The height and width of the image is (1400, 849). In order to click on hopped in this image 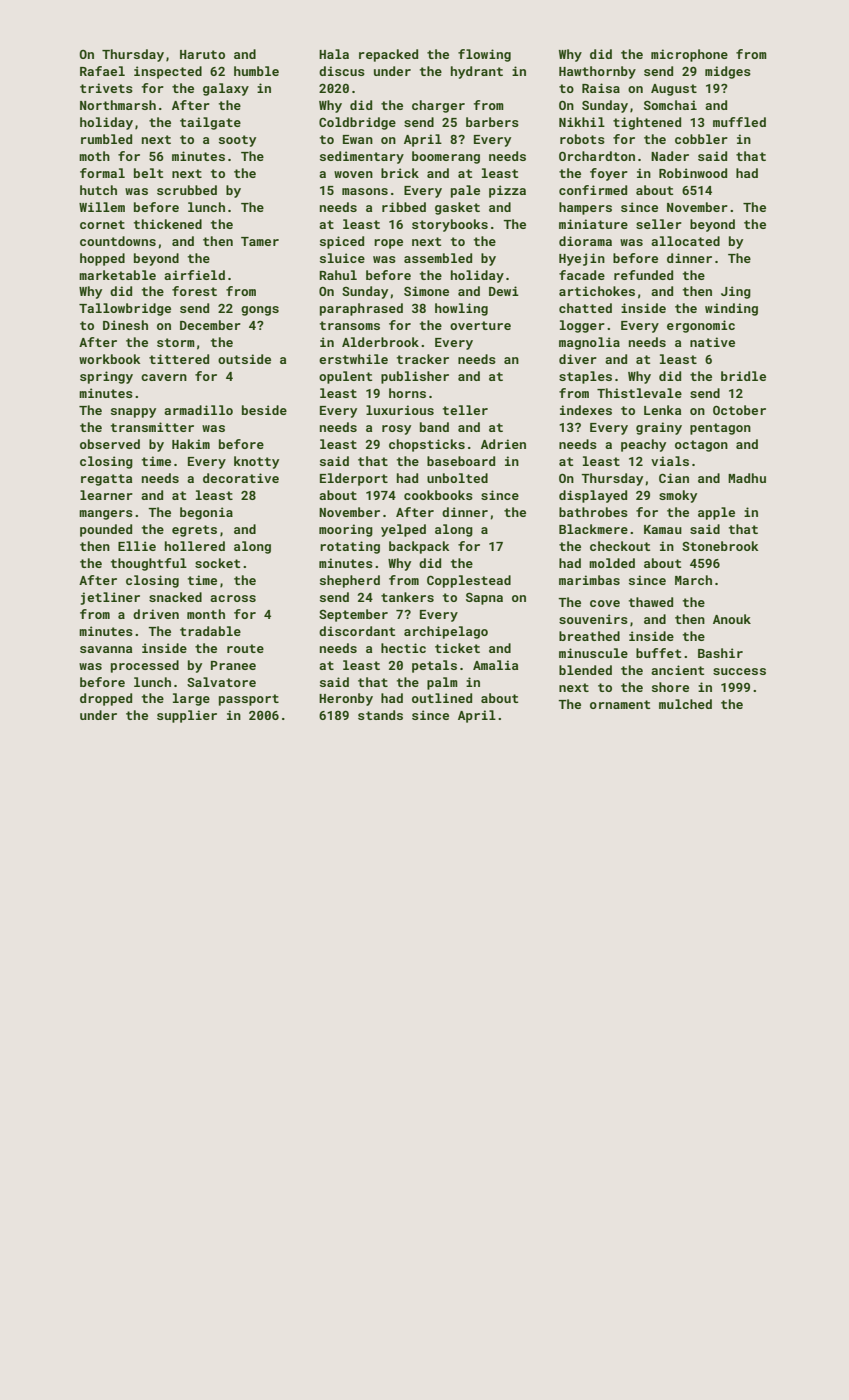, I will do `click(102, 259)`.
